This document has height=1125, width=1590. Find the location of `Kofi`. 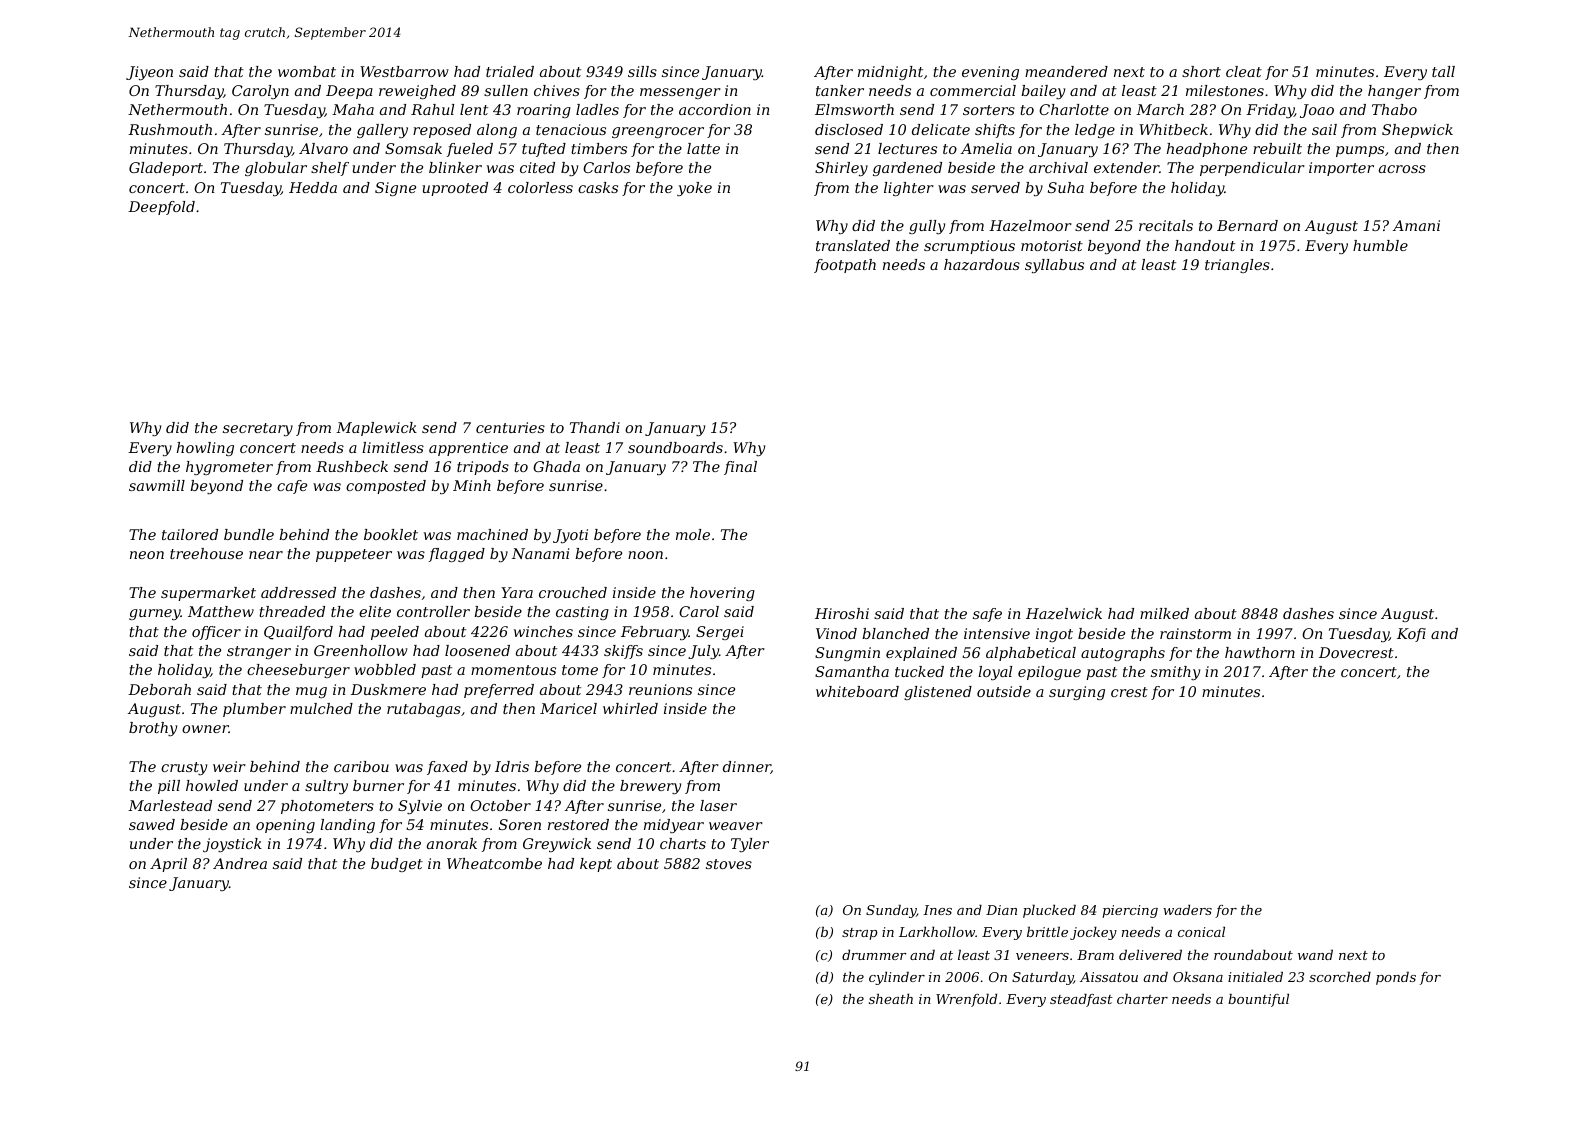

Kofi is located at coordinates (1411, 635).
